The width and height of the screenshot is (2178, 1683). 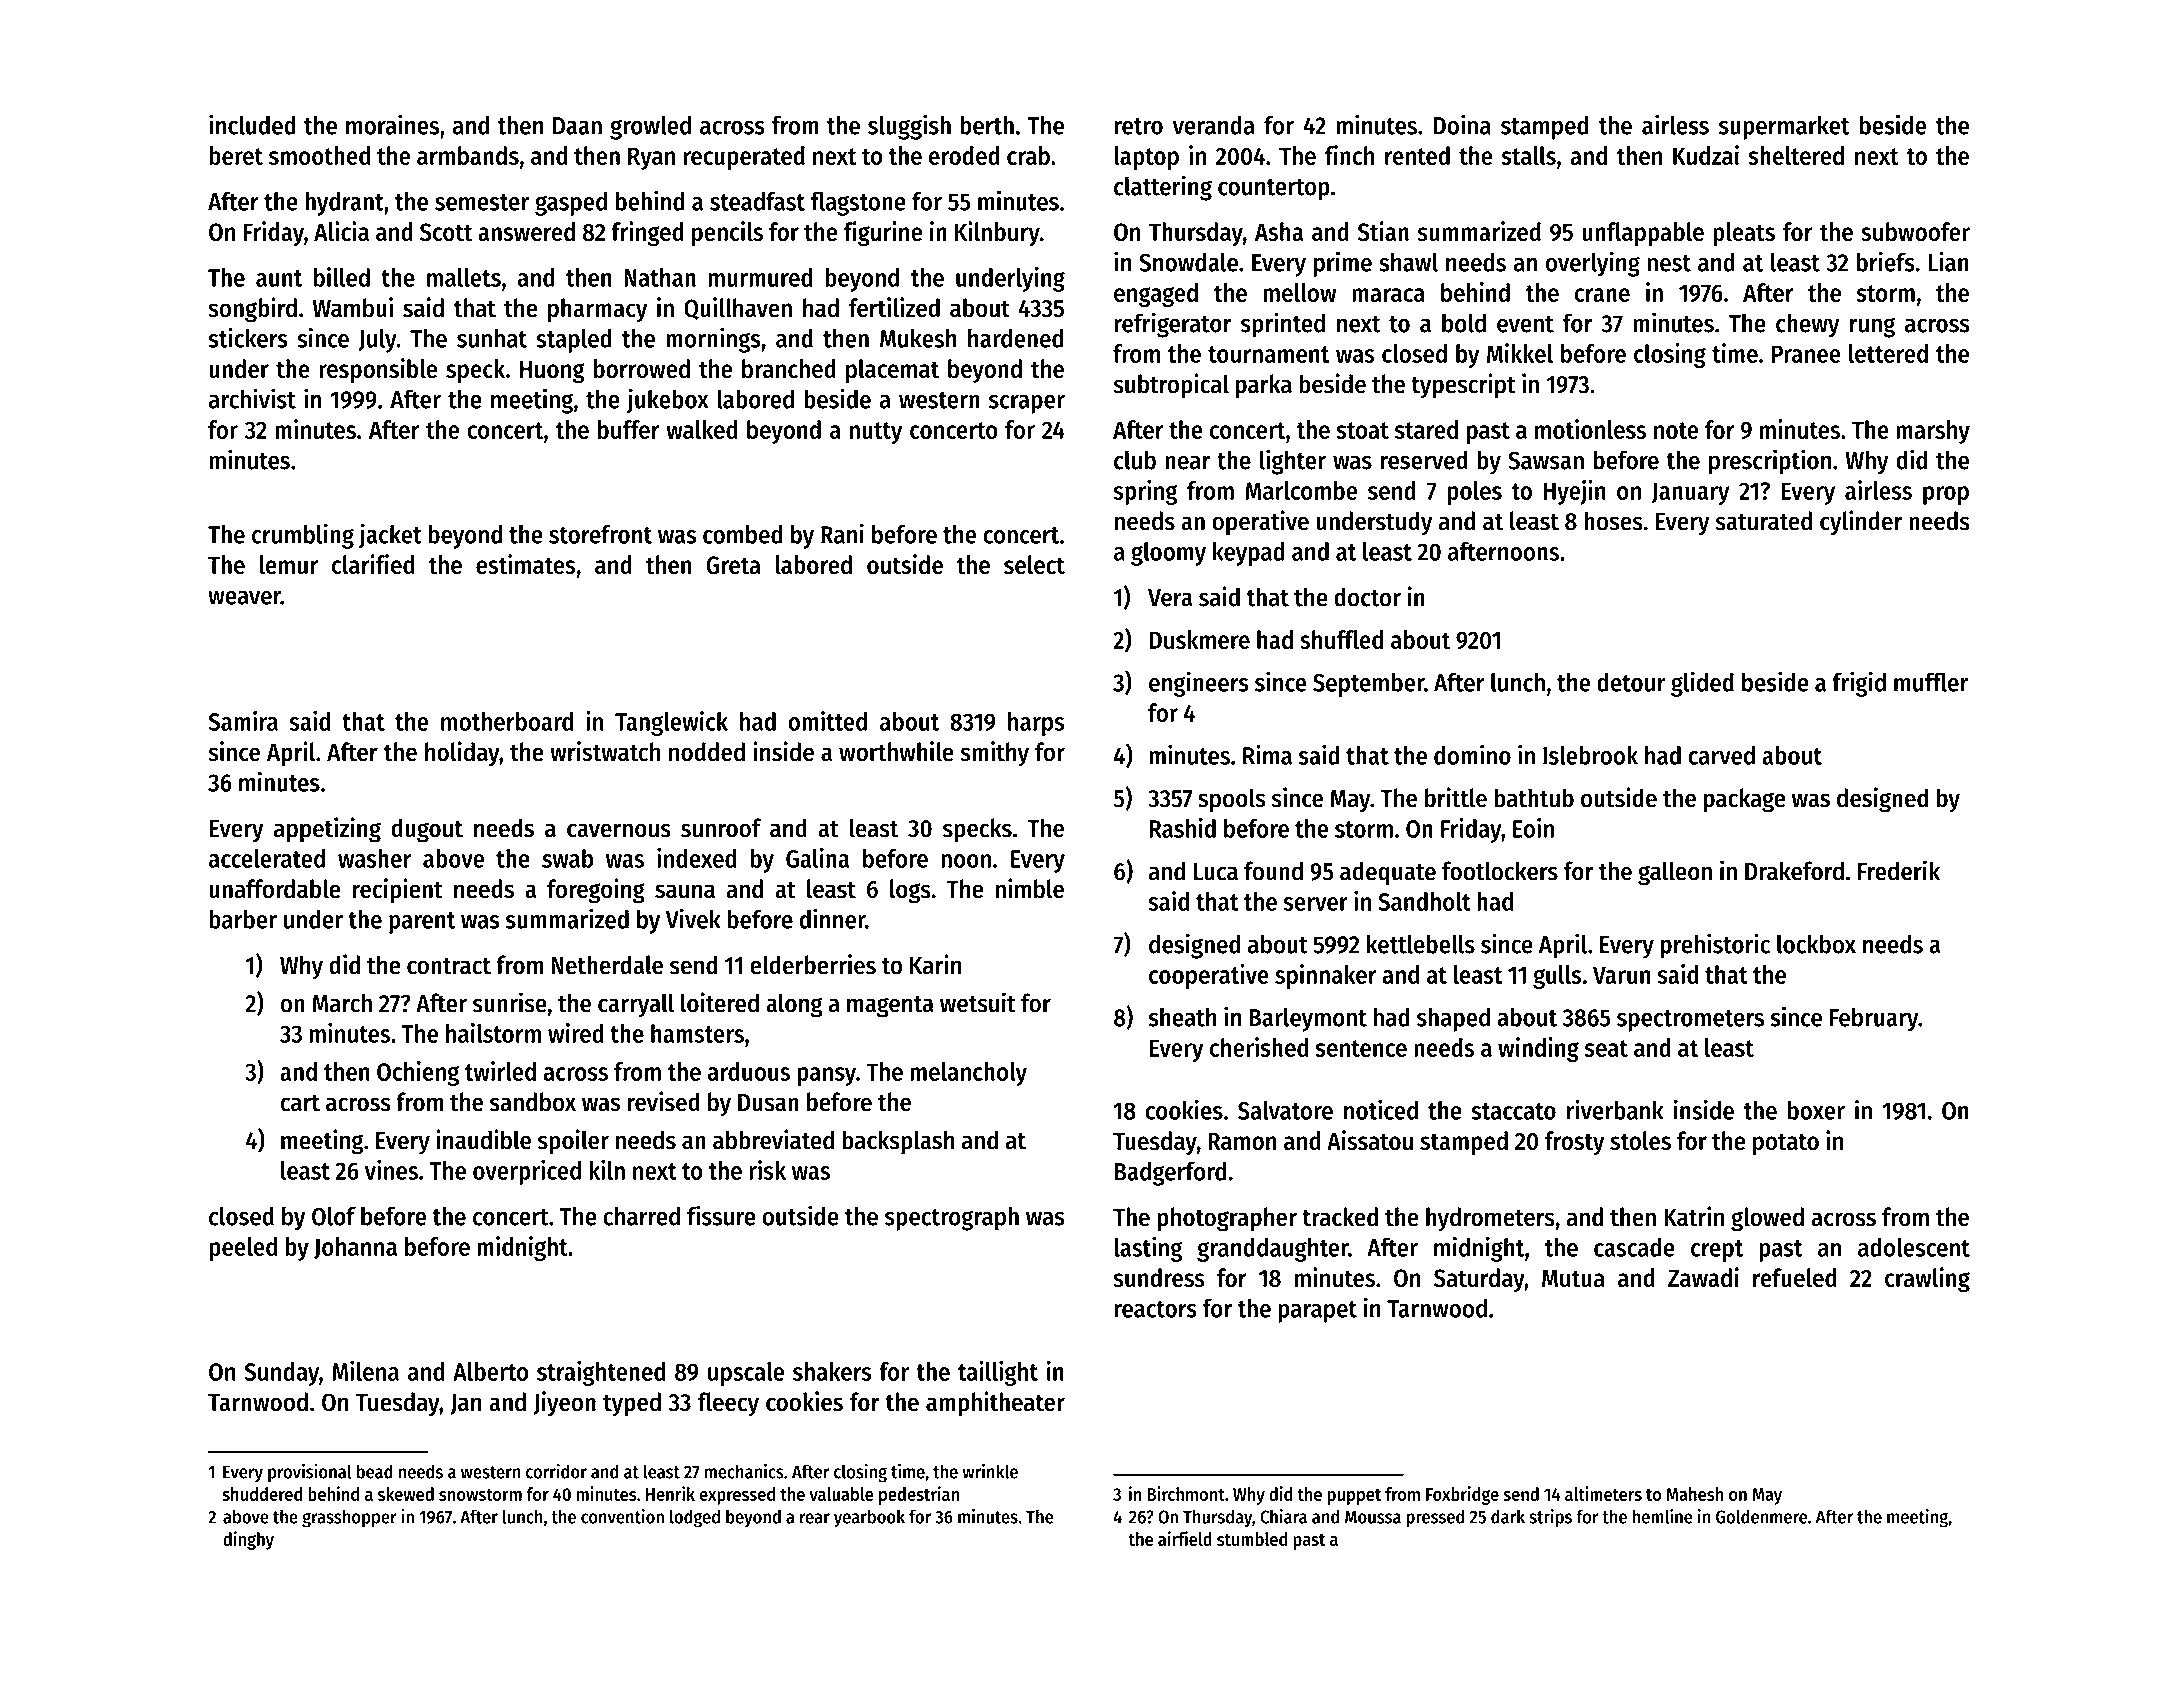 I want to click on laptop, so click(x=1146, y=158).
